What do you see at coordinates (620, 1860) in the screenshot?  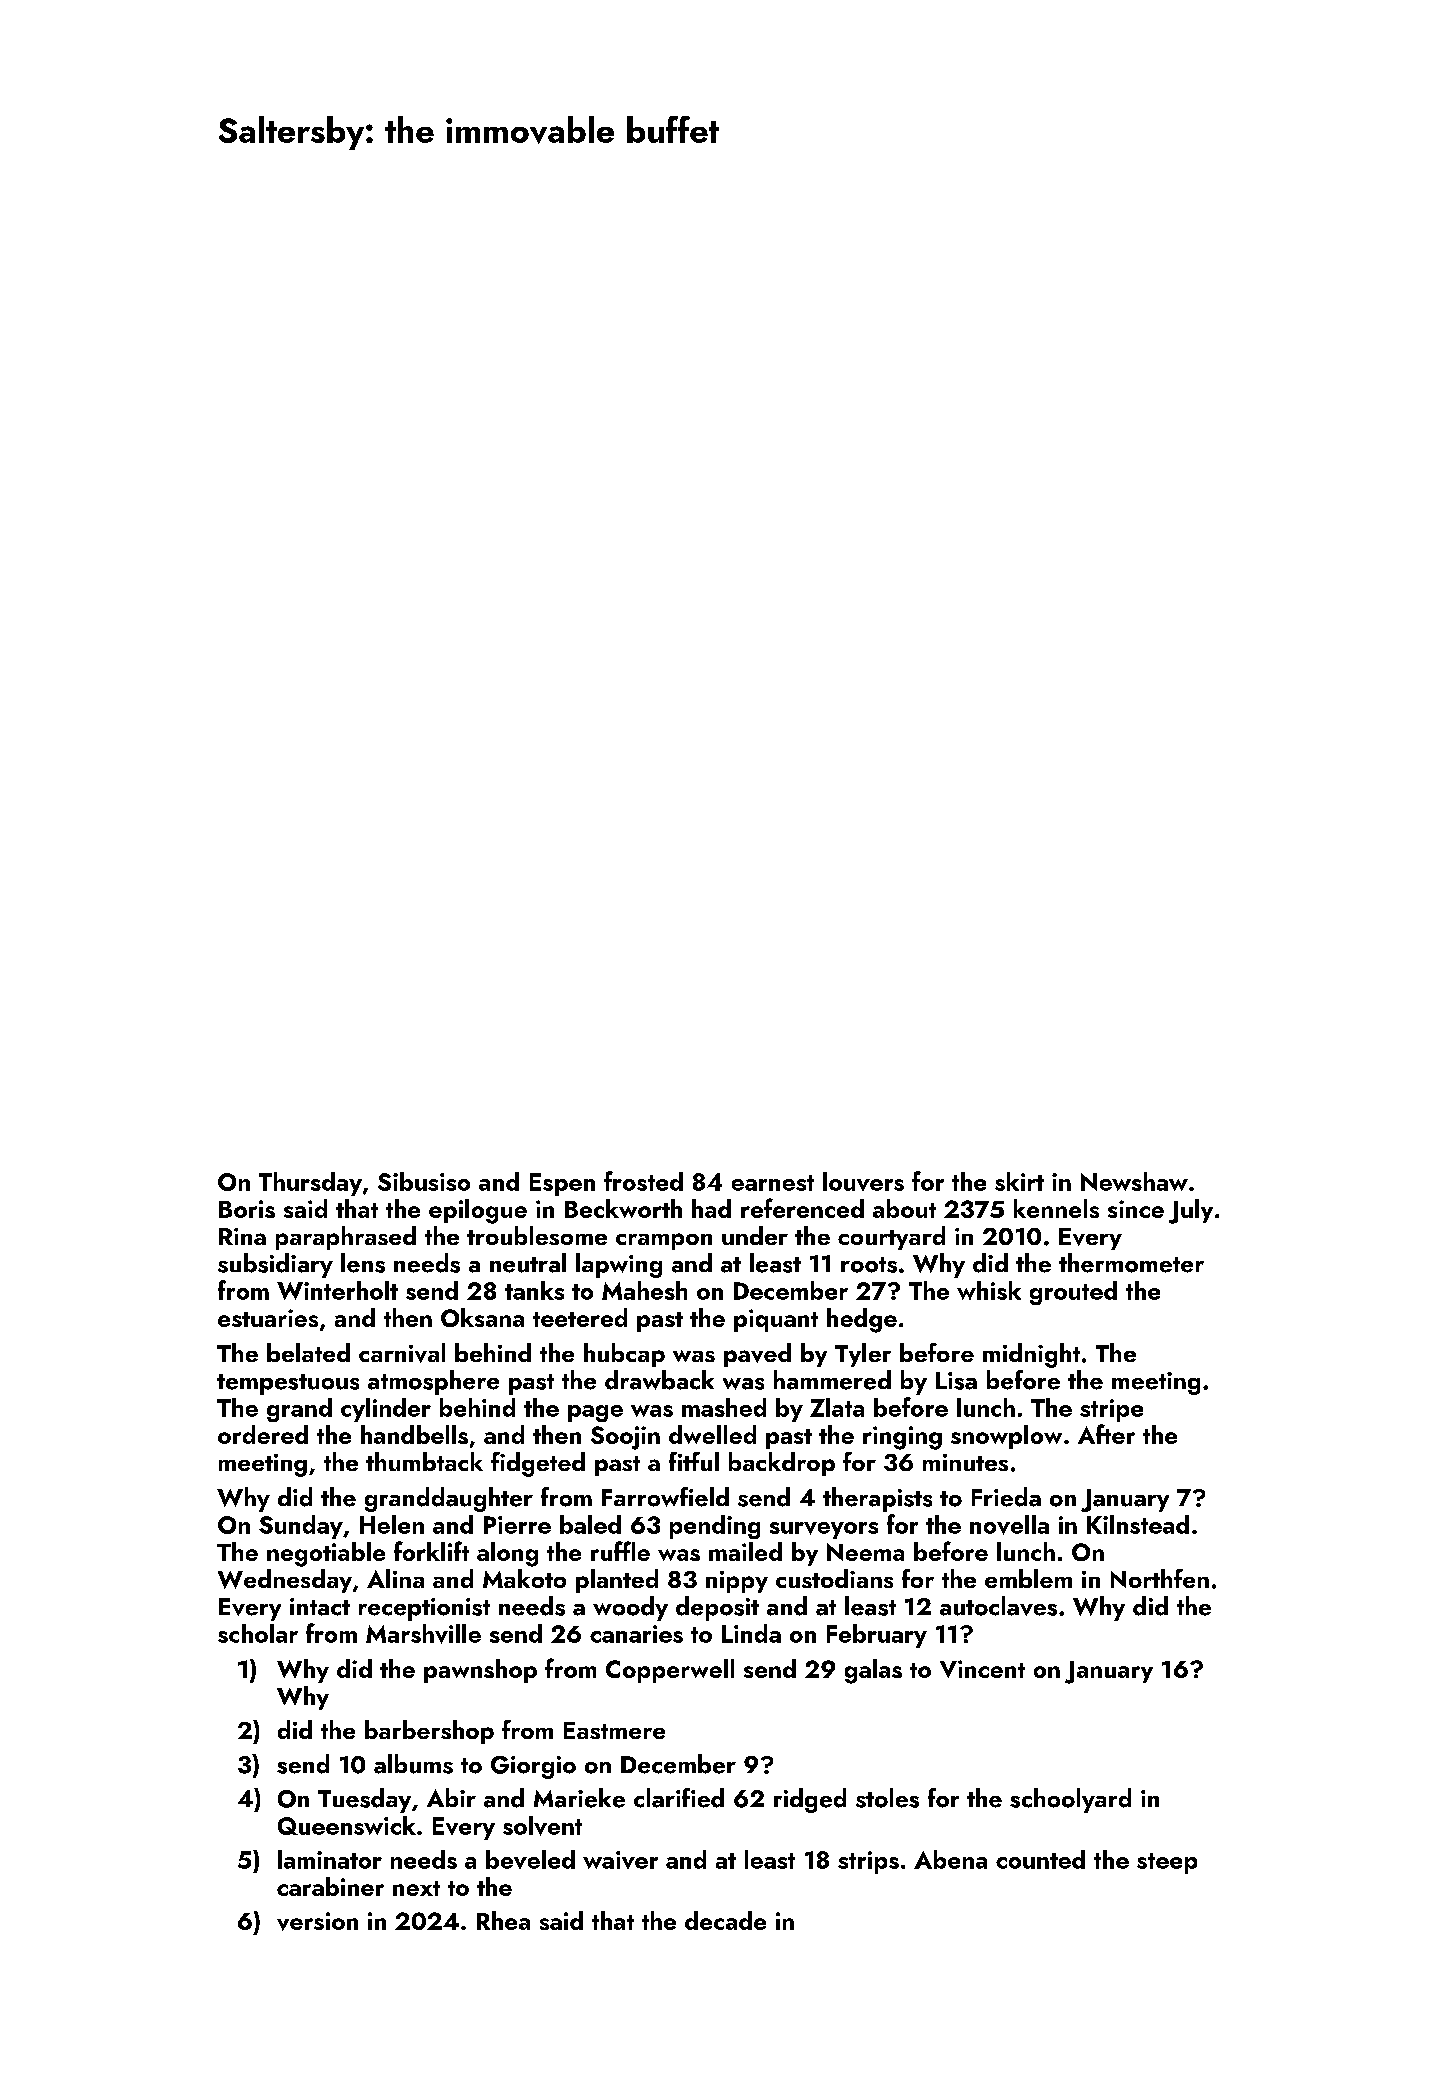 I see `waiver` at bounding box center [620, 1860].
